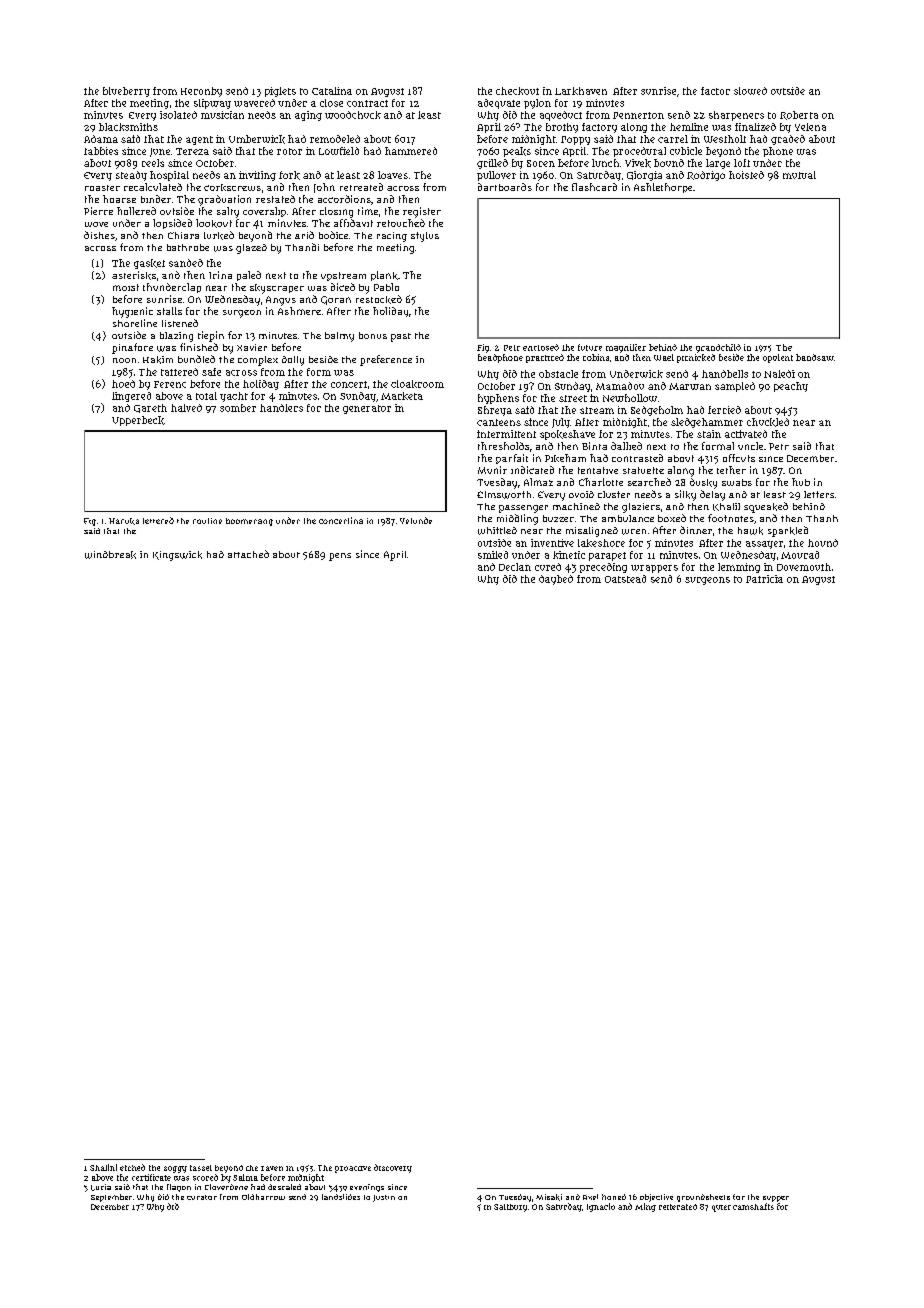 This document has width=924, height=1308. What do you see at coordinates (248, 554) in the document?
I see `attached` at bounding box center [248, 554].
